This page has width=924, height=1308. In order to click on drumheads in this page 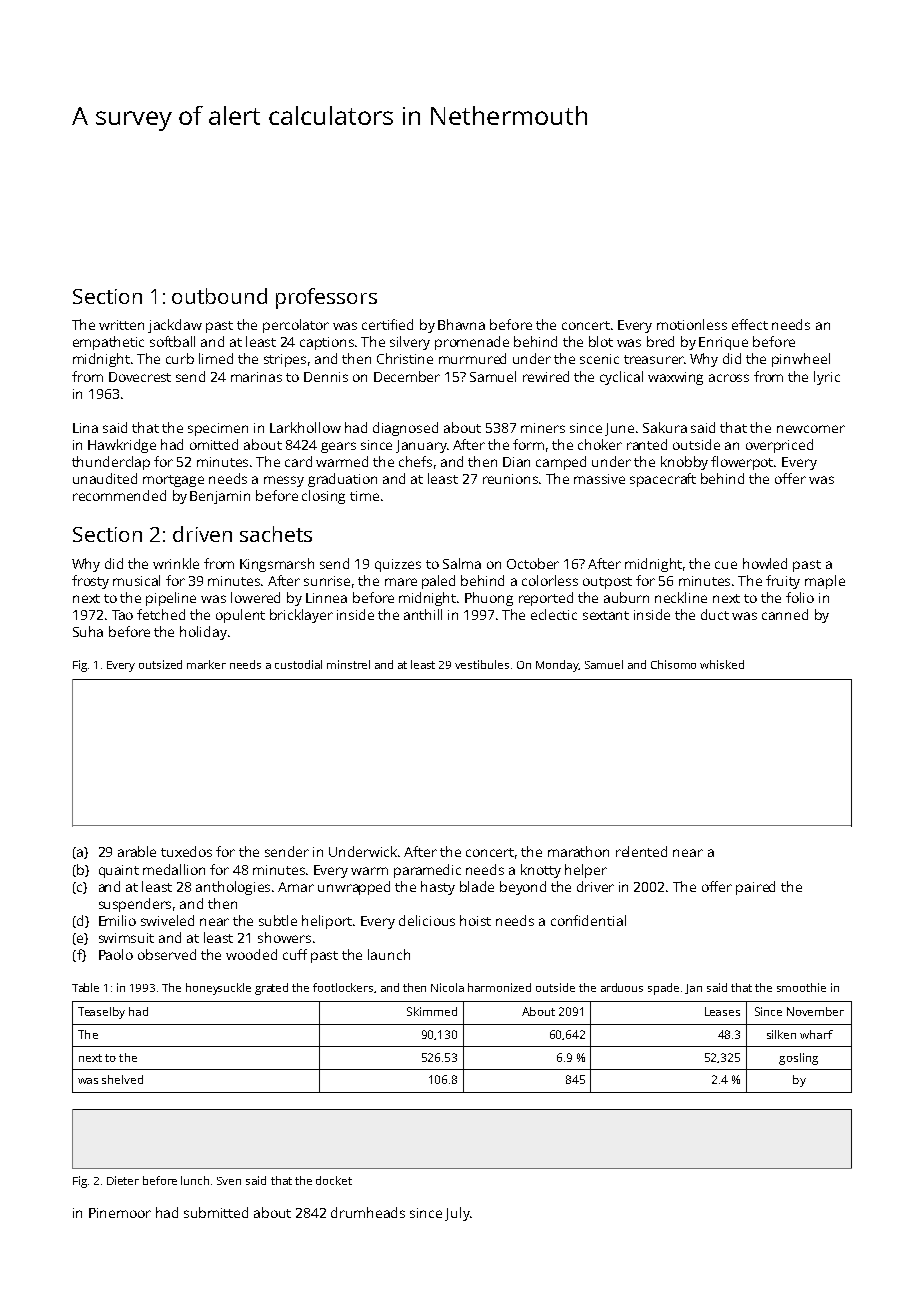, I will do `click(368, 1212)`.
